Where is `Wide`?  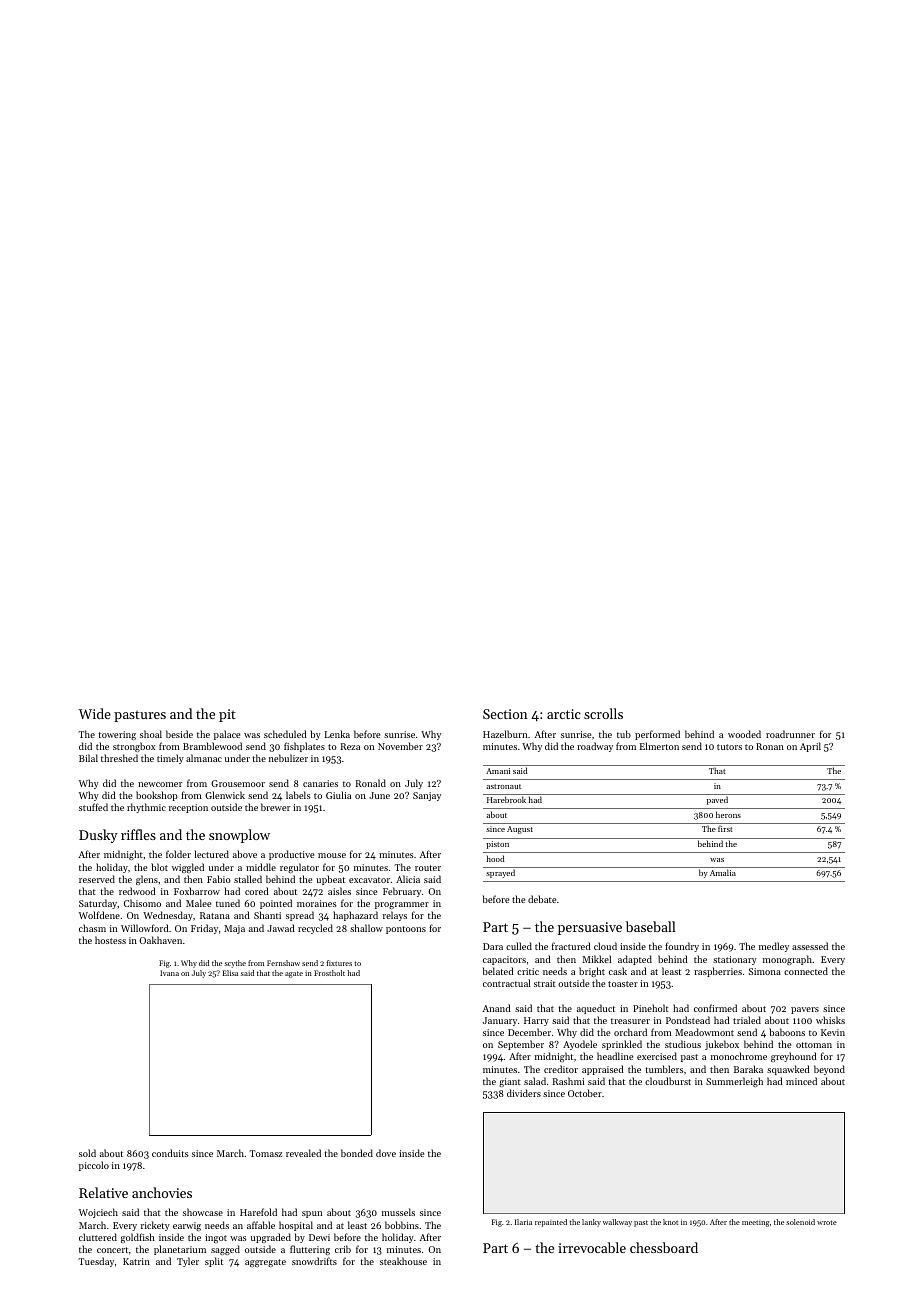
Wide is located at coordinates (94, 713).
